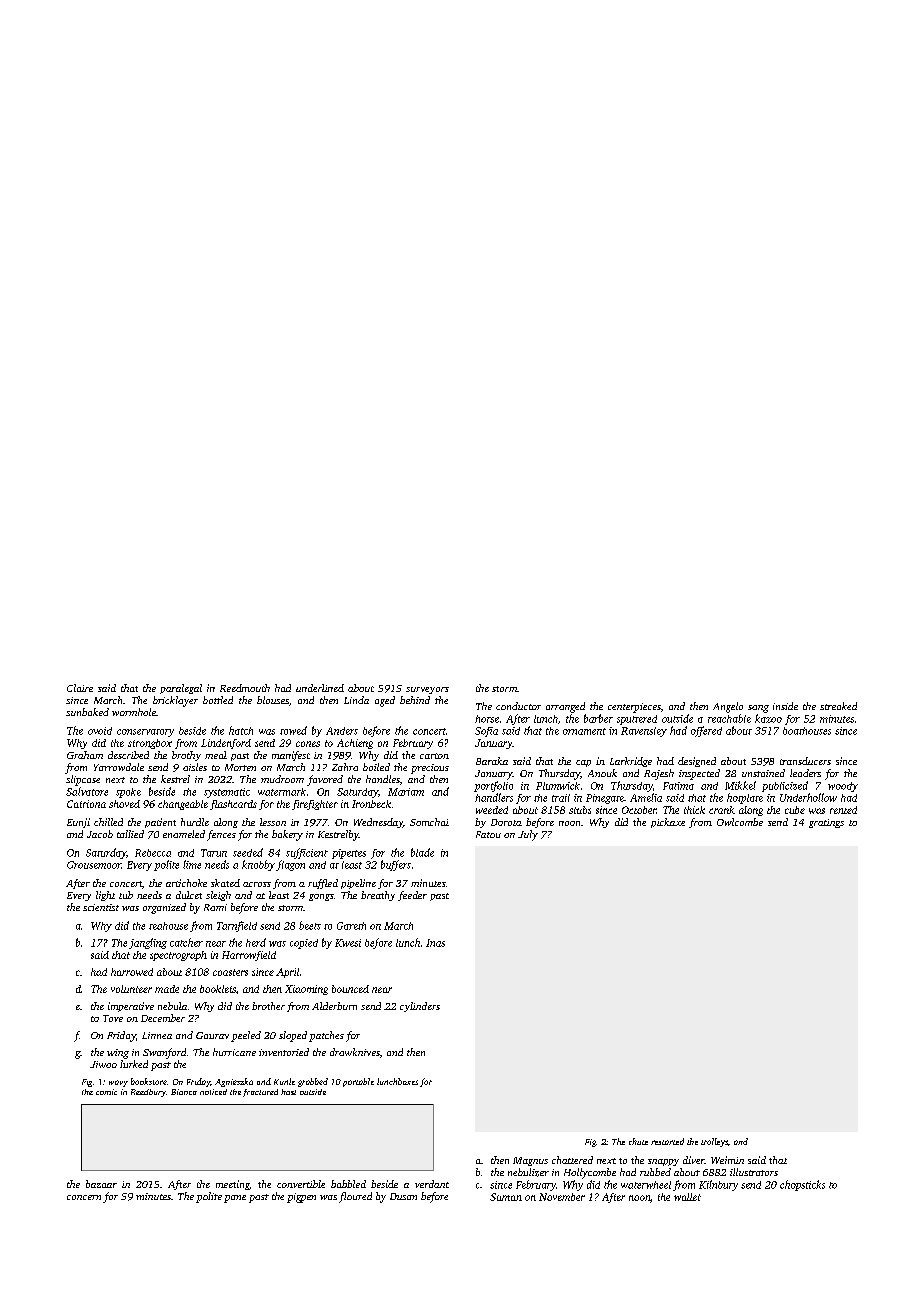 This document has height=1308, width=924. I want to click on convertible, so click(301, 1184).
